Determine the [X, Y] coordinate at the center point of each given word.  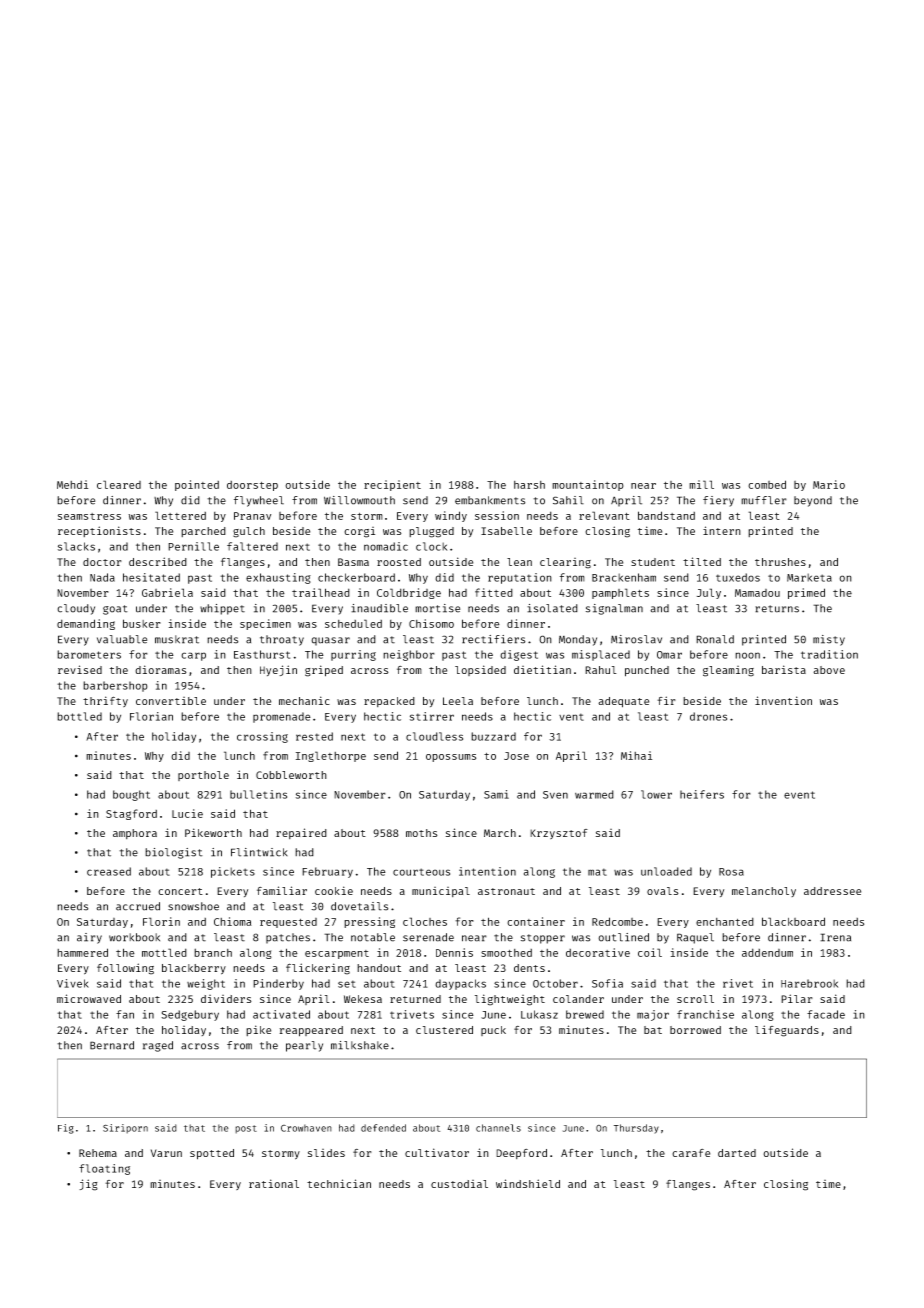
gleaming [728, 671]
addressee [832, 891]
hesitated [151, 577]
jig [88, 1185]
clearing [565, 563]
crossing [262, 737]
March [500, 833]
